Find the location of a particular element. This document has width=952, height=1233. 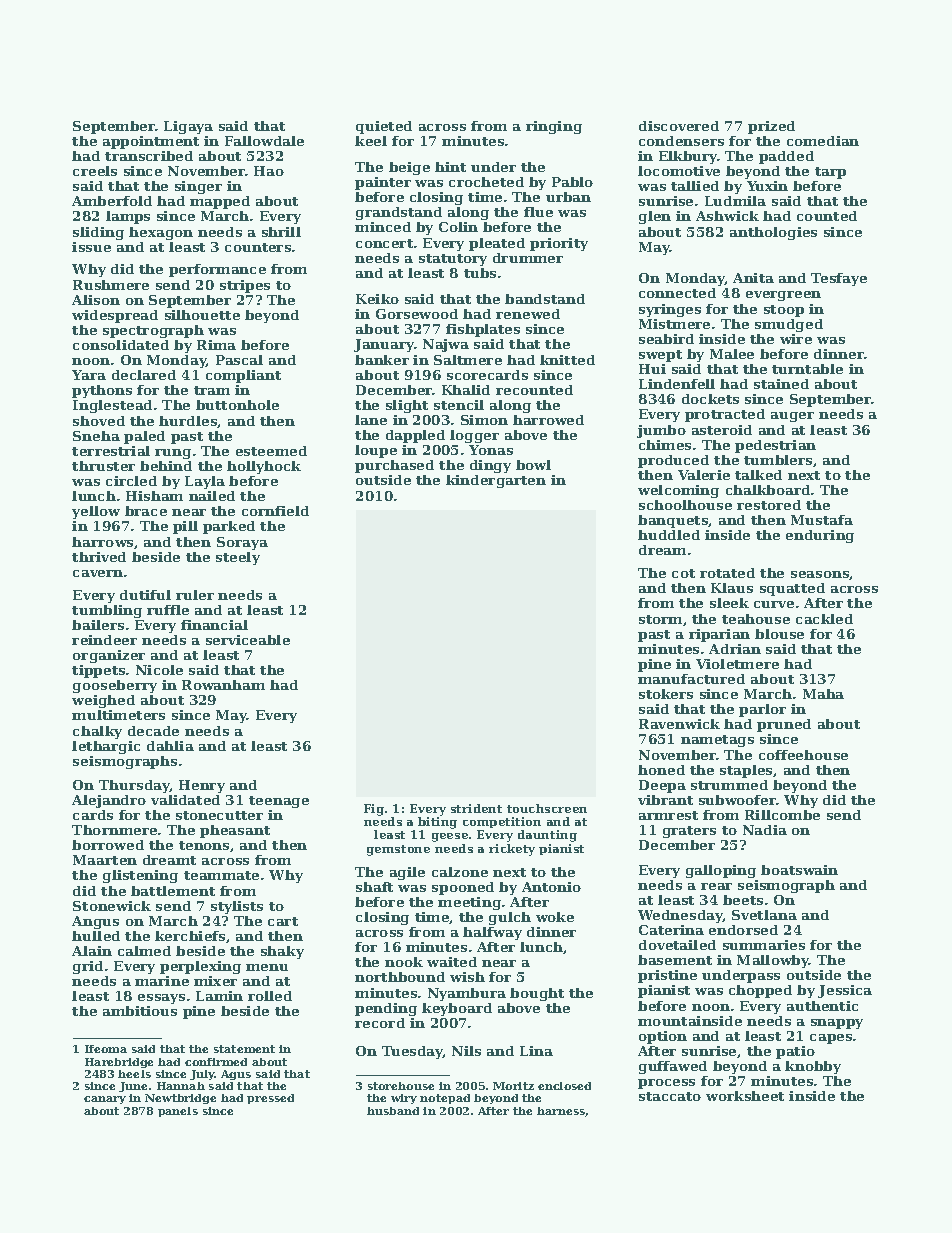

calmed is located at coordinates (144, 951).
